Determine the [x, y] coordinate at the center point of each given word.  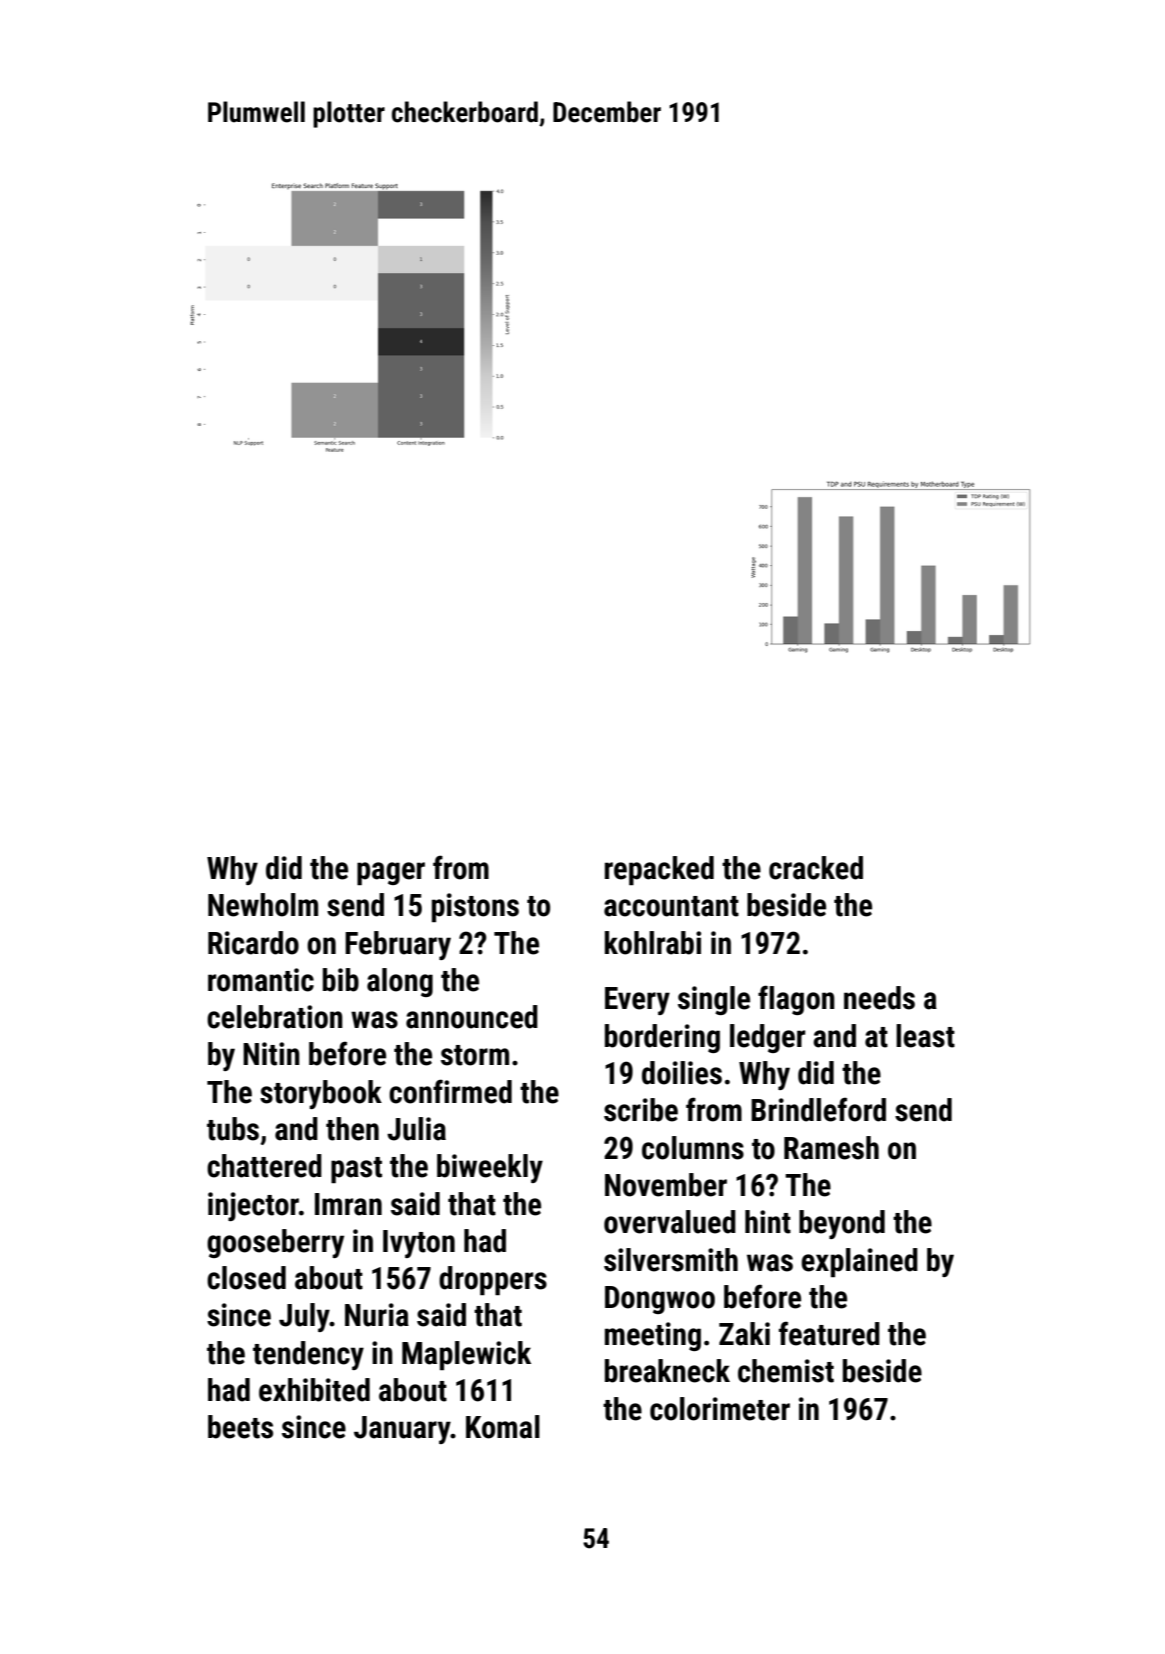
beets [240, 1427]
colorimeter [720, 1409]
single [714, 1000]
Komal [503, 1427]
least [925, 1036]
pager [391, 873]
